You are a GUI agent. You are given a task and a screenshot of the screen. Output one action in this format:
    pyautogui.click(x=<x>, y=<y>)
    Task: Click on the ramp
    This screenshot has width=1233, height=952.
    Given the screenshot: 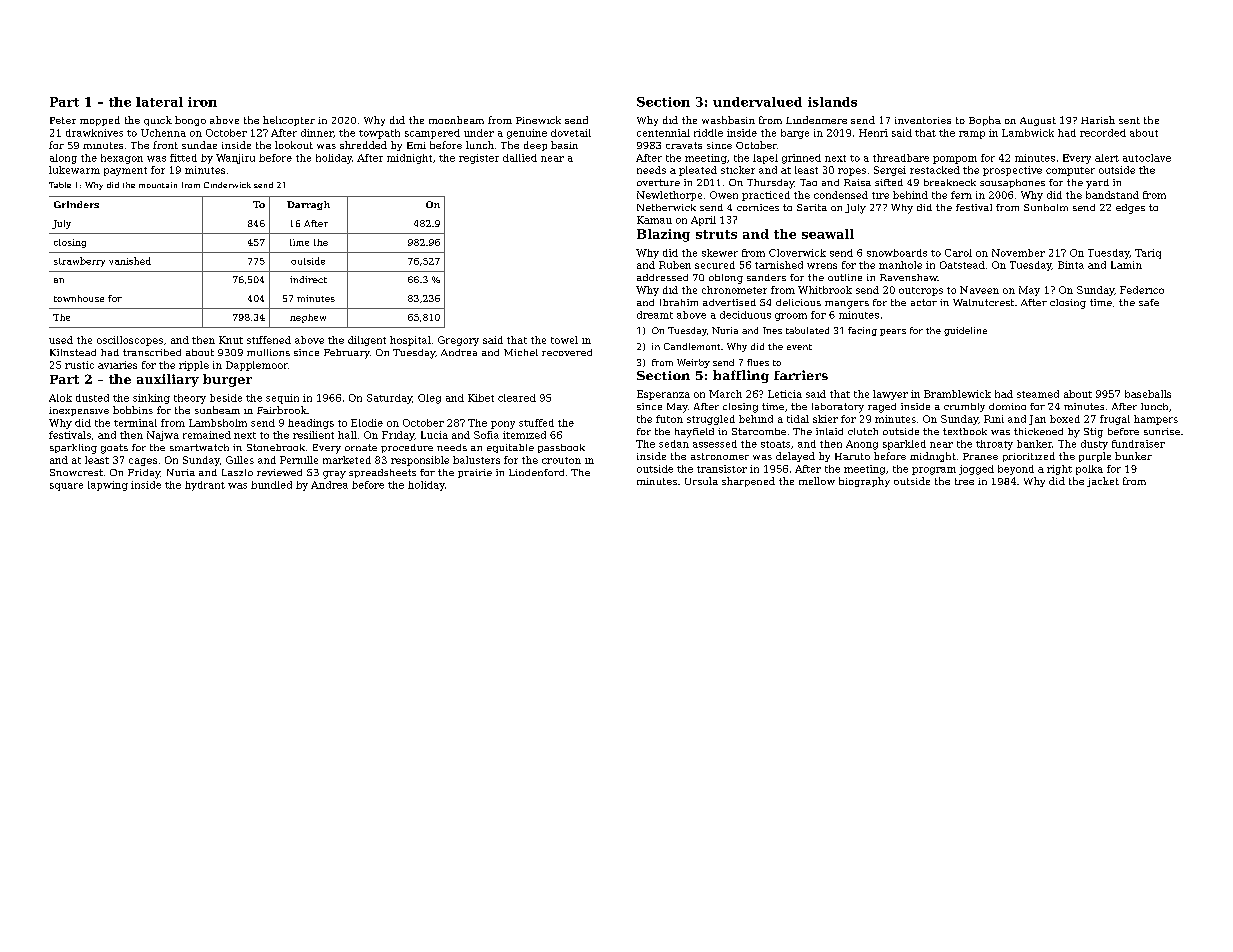 What is the action you would take?
    pyautogui.click(x=972, y=135)
